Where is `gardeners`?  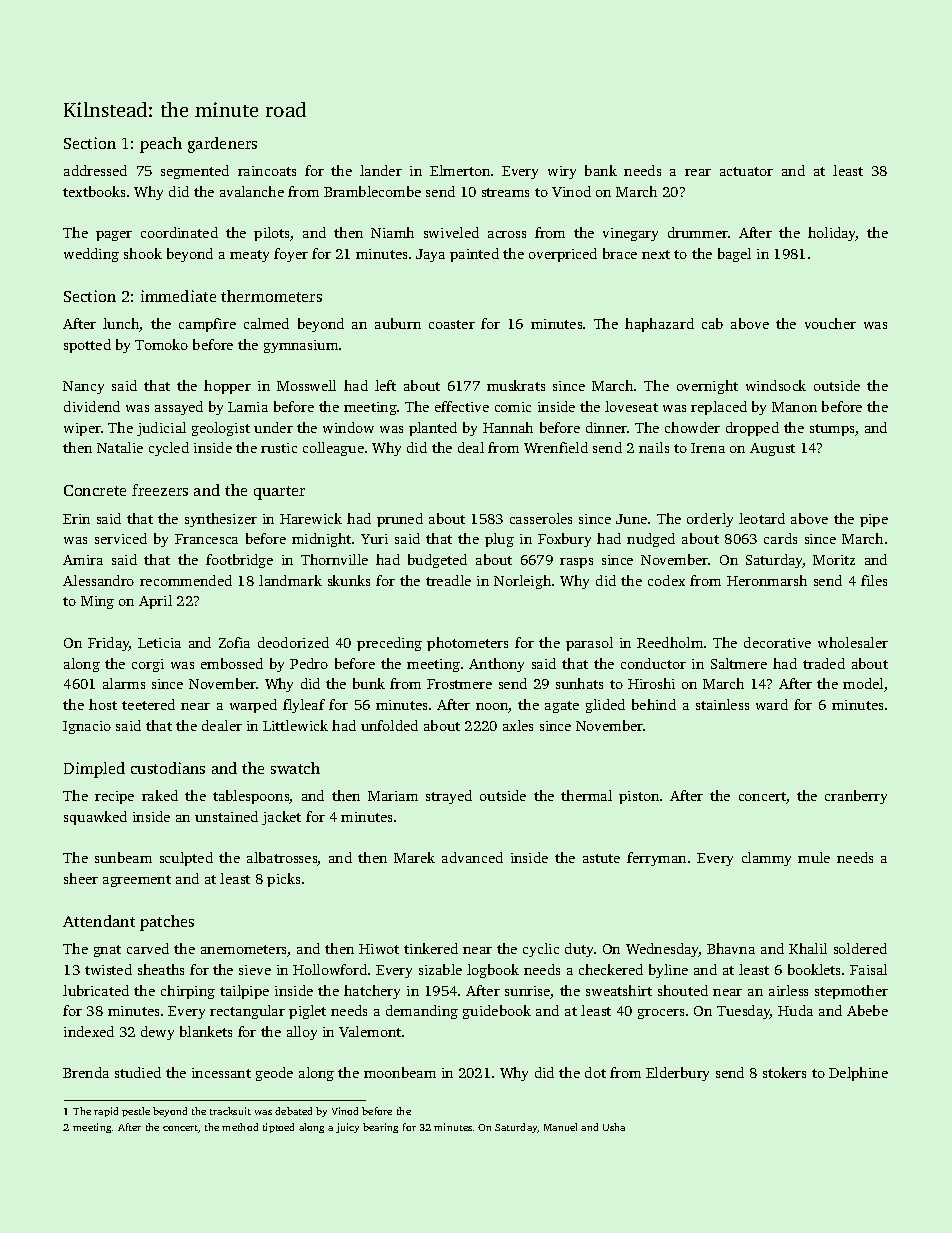 gardeners is located at coordinates (222, 145).
